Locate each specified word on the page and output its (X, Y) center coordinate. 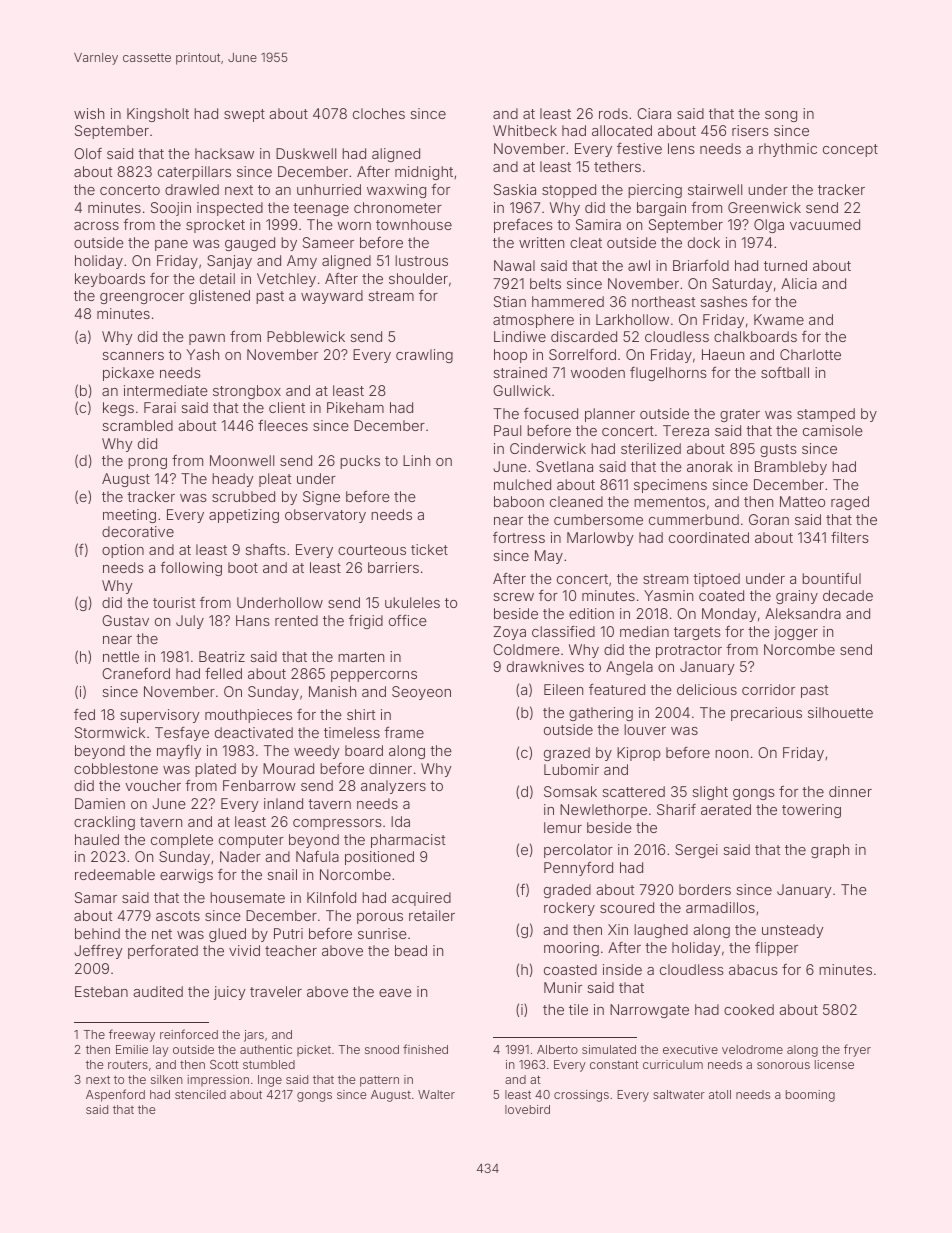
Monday (729, 615)
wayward (332, 297)
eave (395, 993)
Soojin (171, 209)
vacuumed (825, 224)
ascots (178, 916)
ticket (429, 549)
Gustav (125, 620)
